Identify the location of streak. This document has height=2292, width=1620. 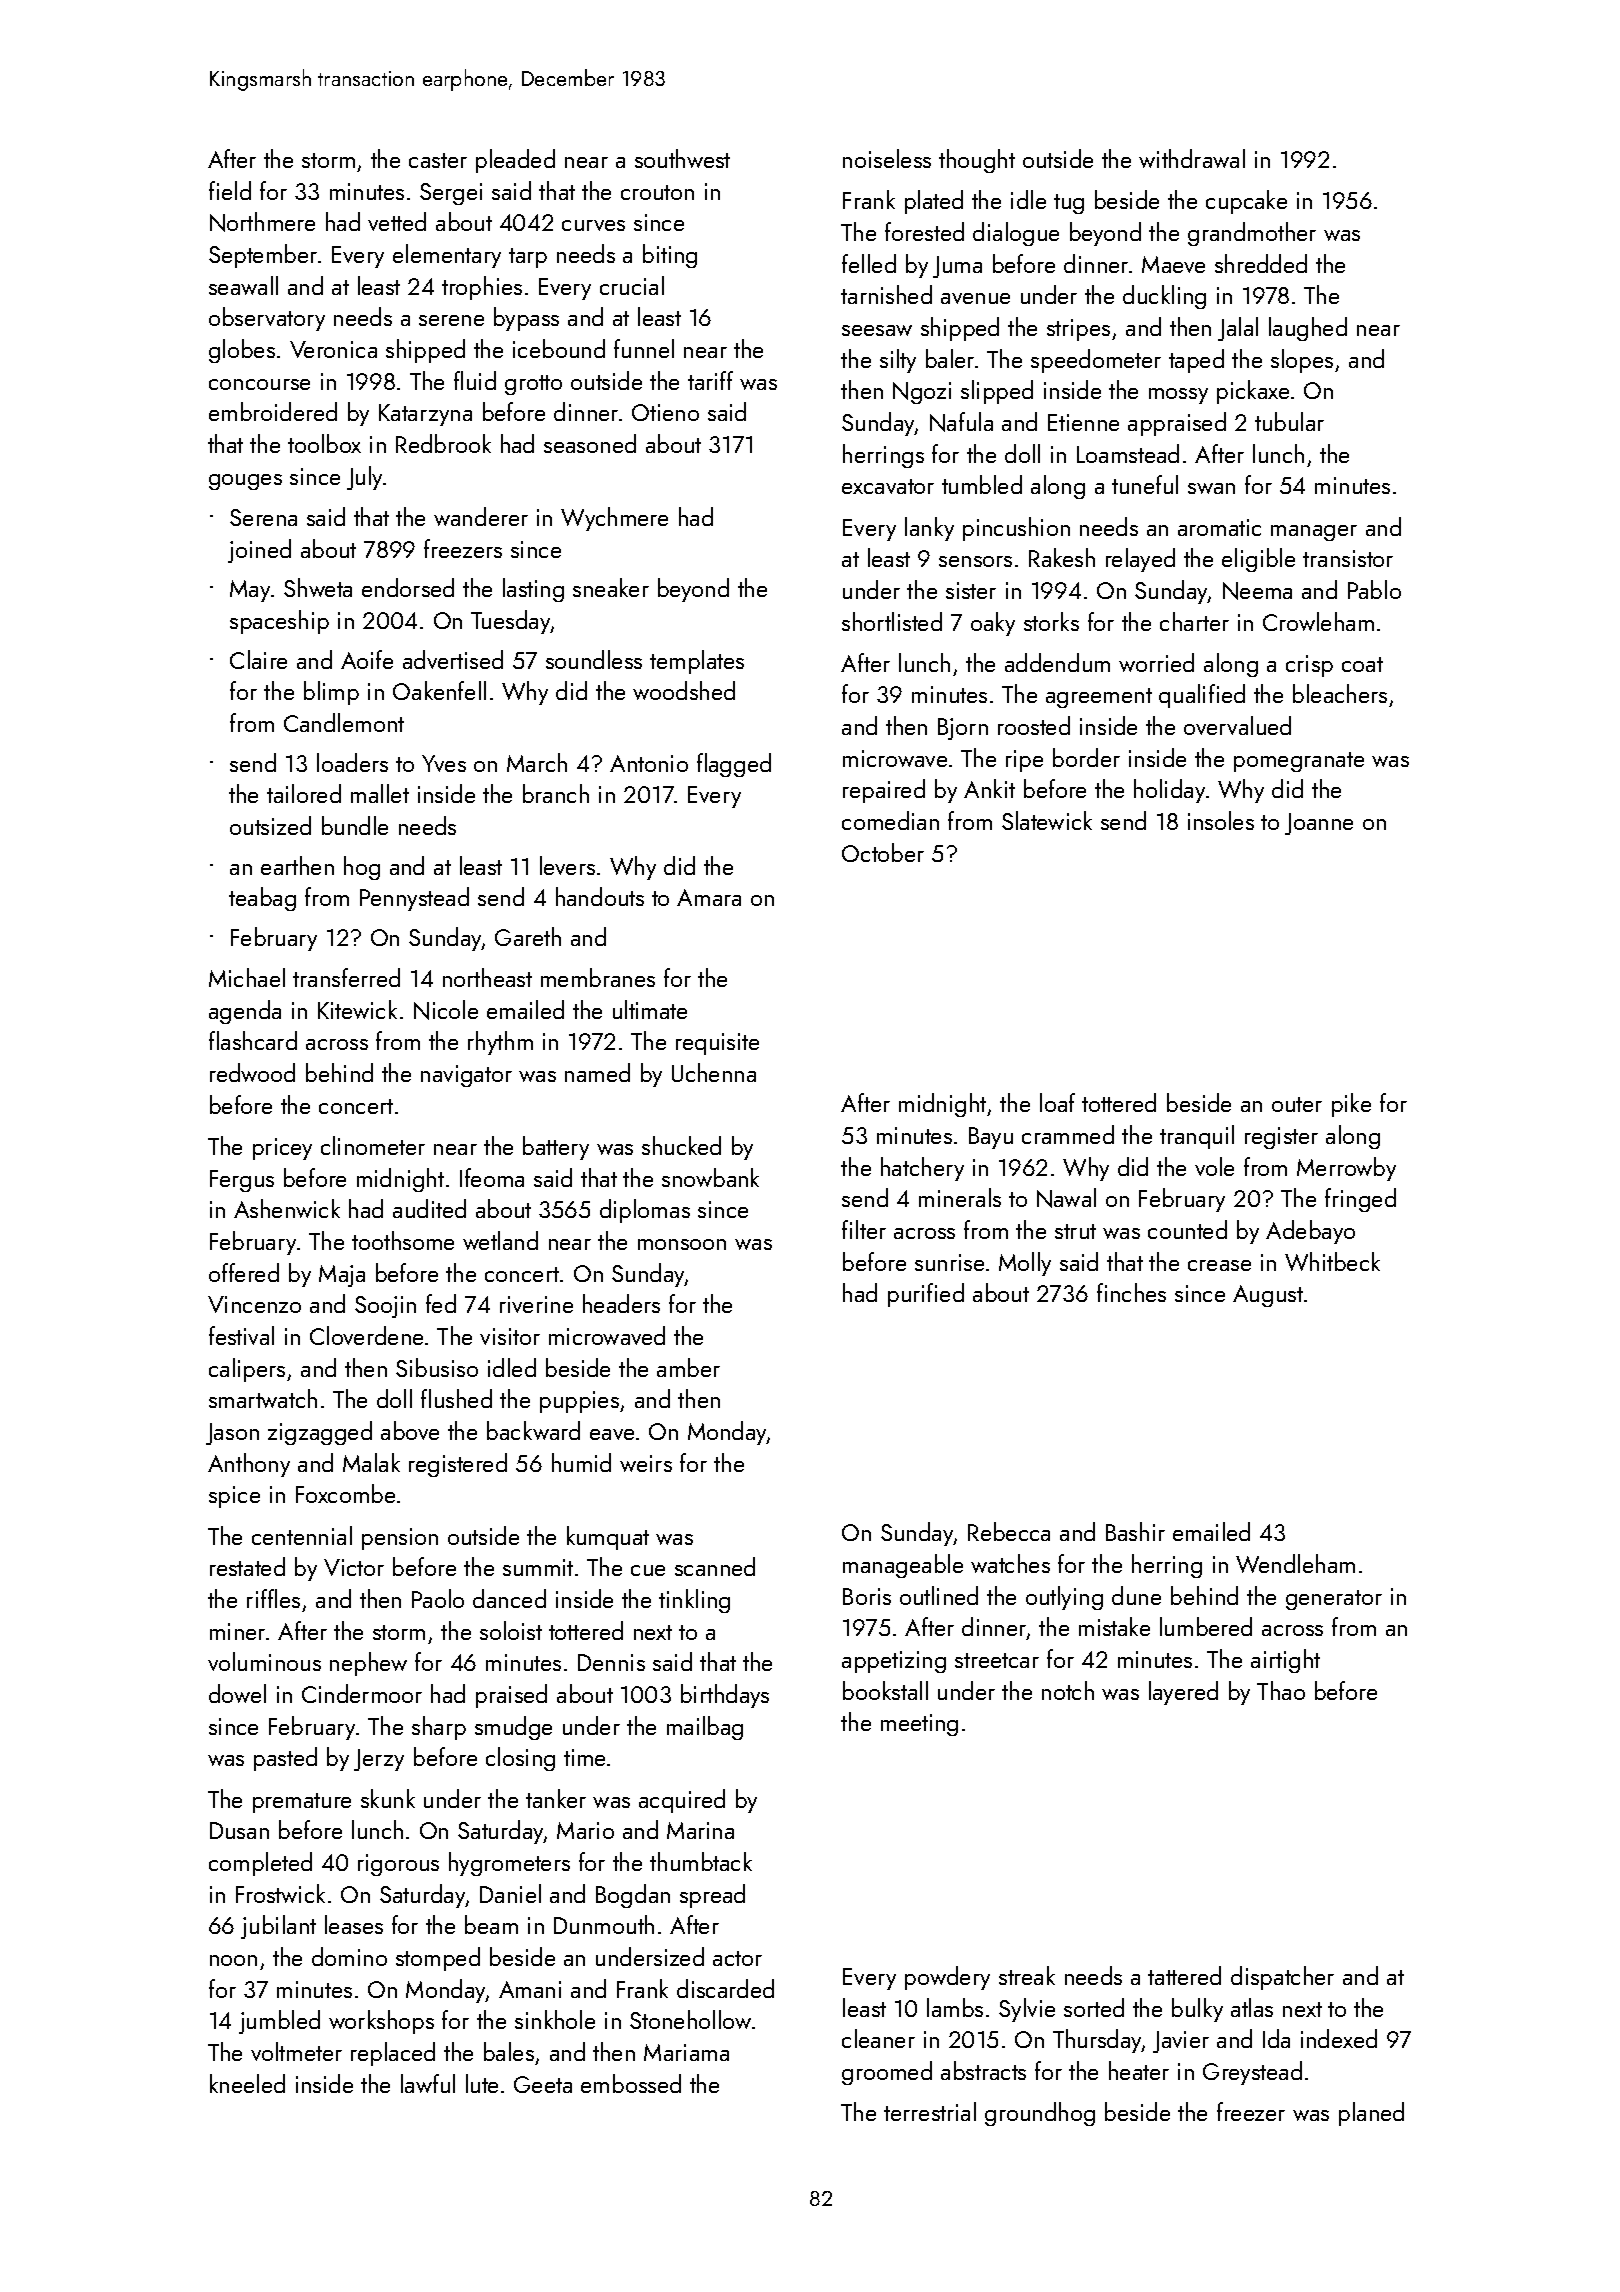
(1027, 1975).
